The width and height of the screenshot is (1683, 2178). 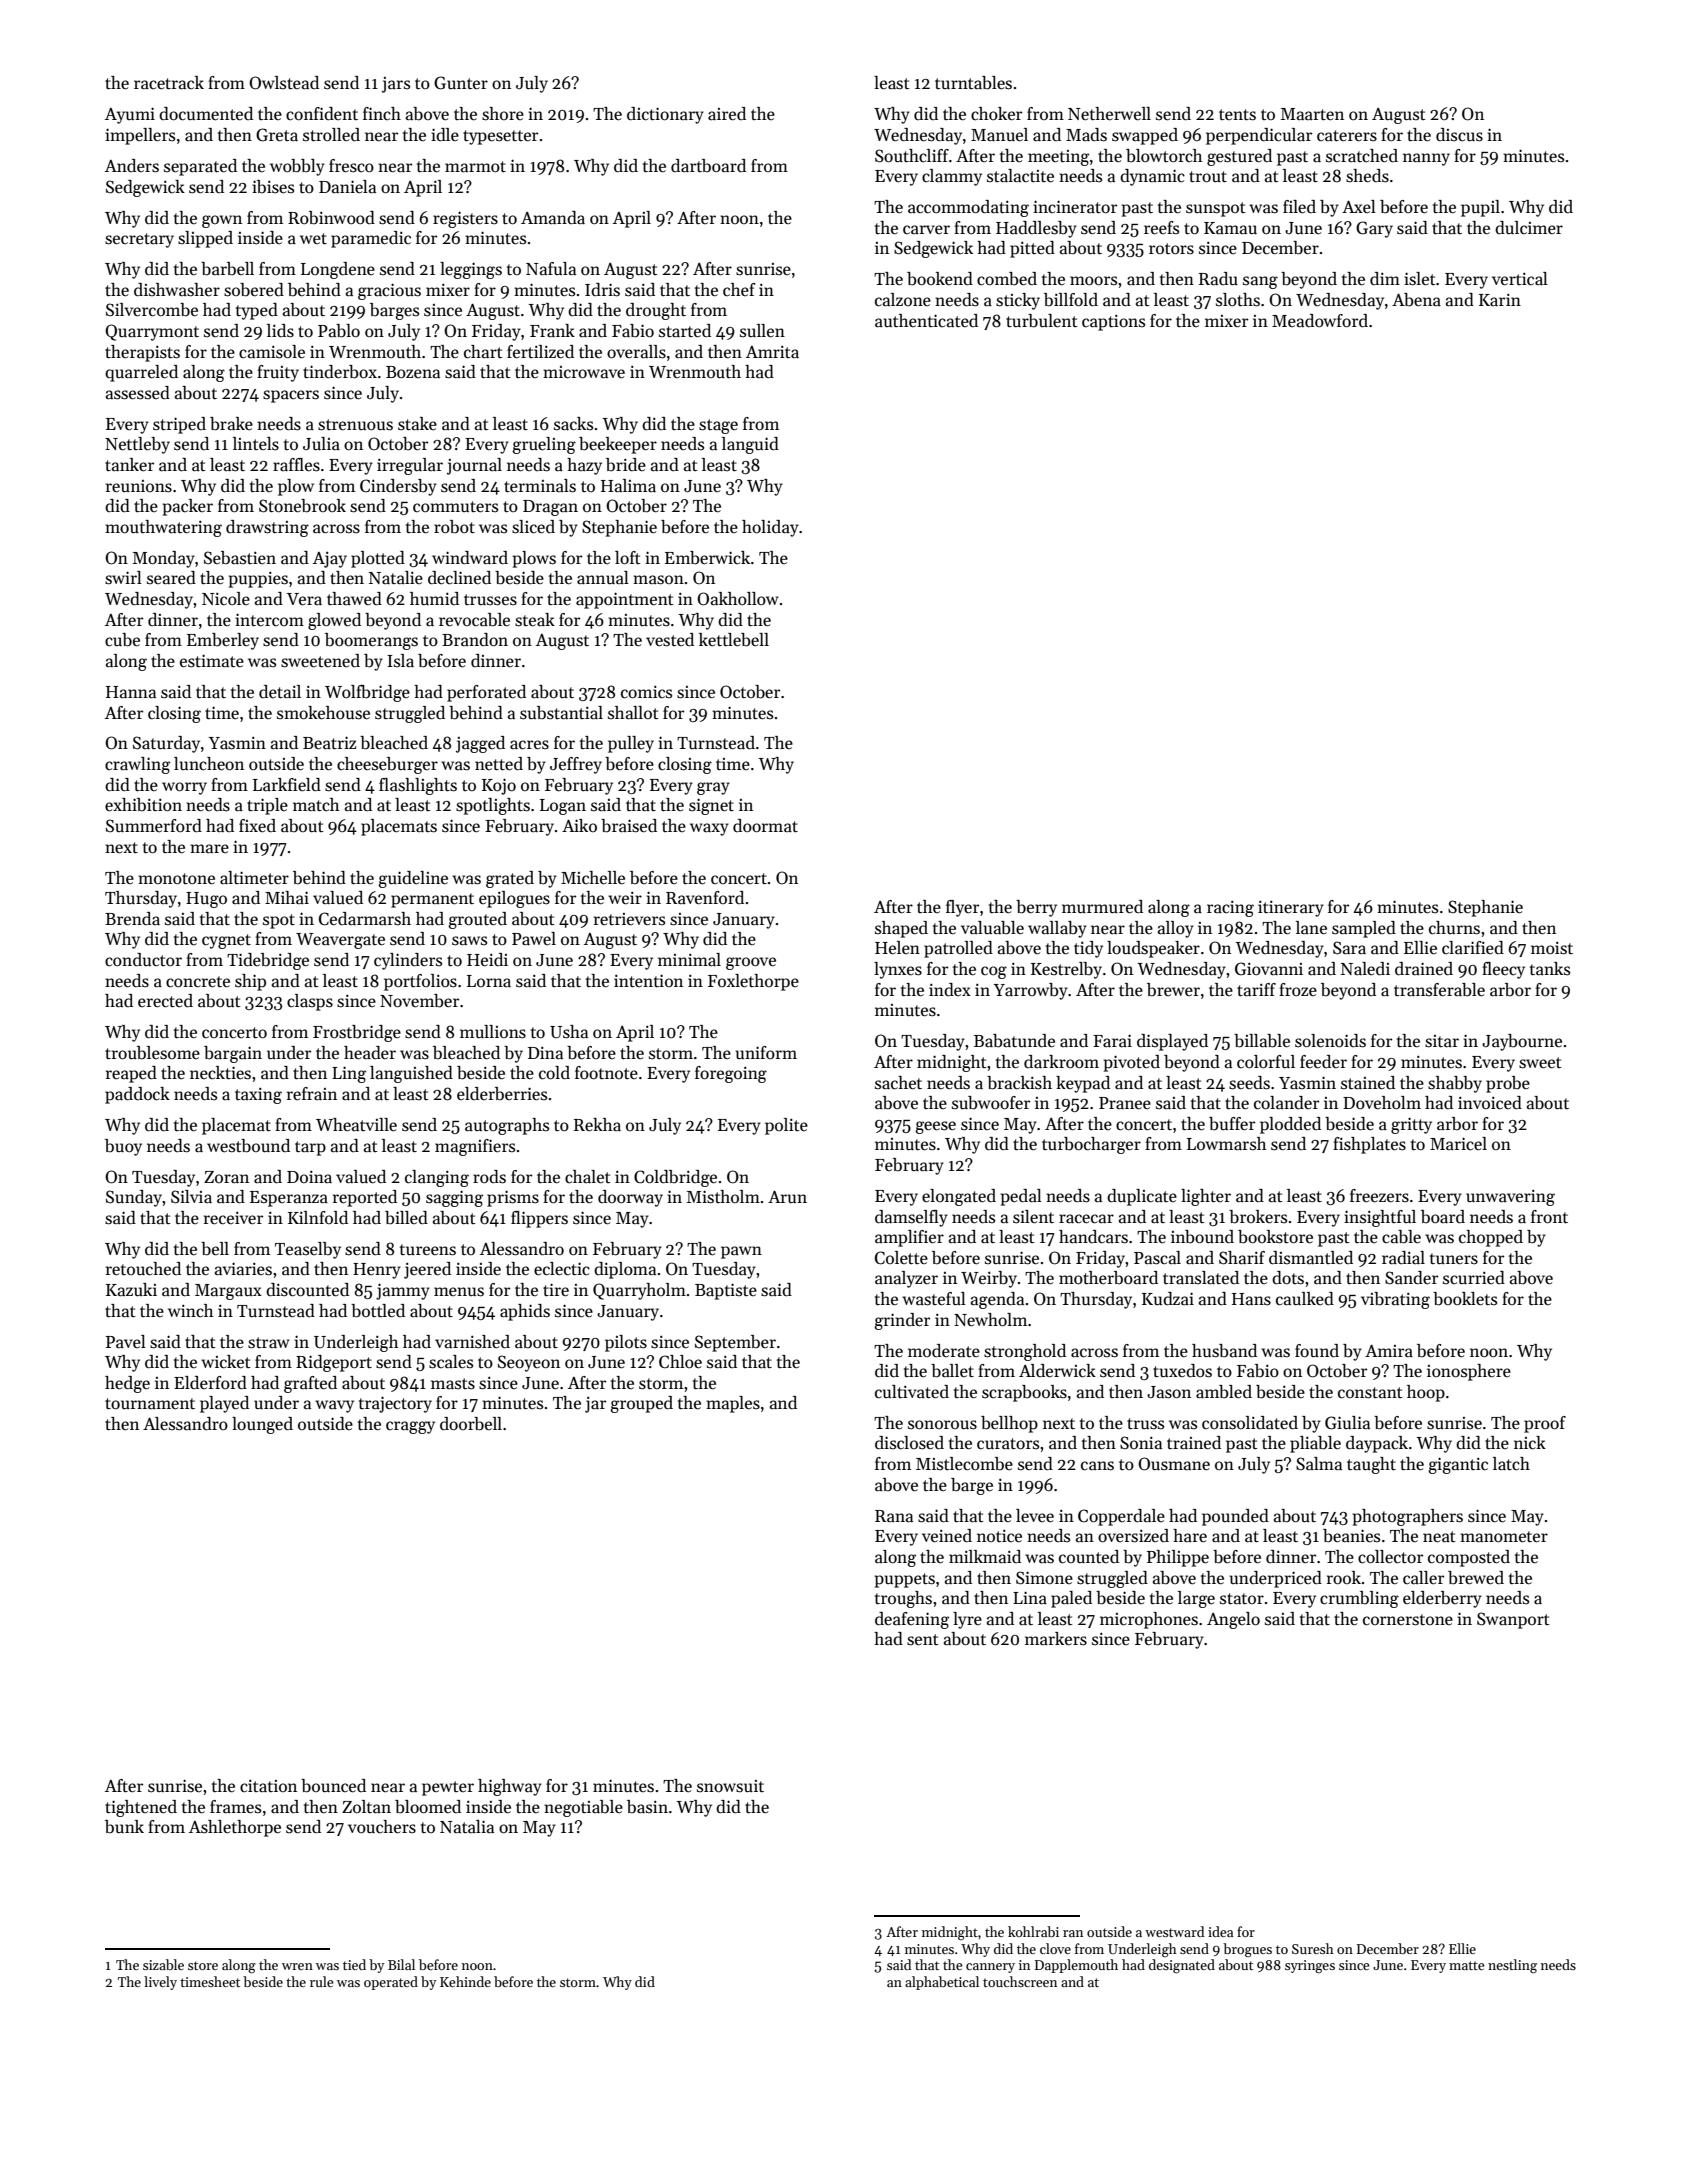 I want to click on Summerford, so click(x=154, y=826).
